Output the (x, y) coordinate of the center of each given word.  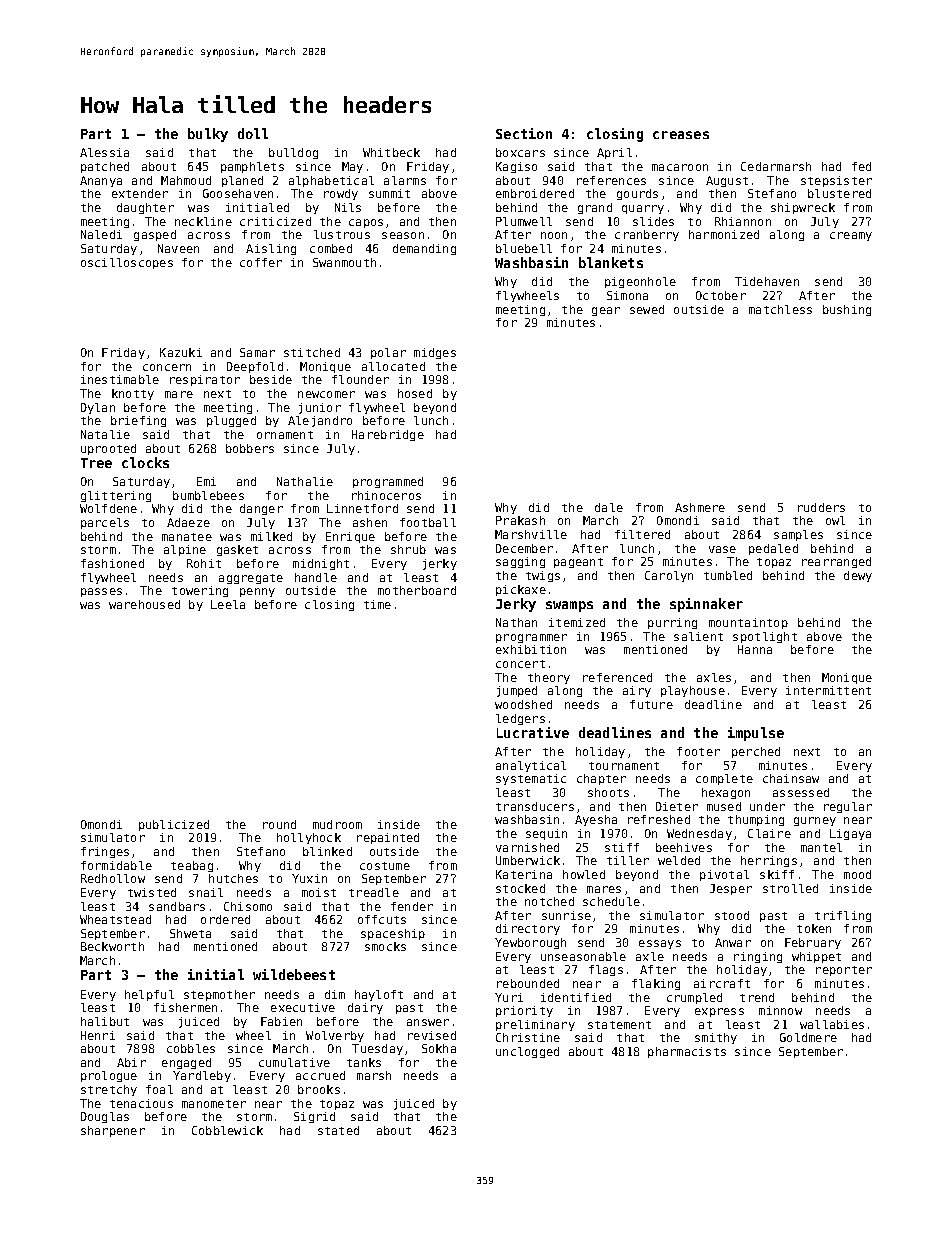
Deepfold (255, 367)
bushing (847, 310)
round (279, 824)
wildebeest (294, 974)
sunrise (566, 915)
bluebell (524, 248)
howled (584, 874)
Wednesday (699, 834)
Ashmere (700, 507)
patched (105, 167)
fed (861, 166)
